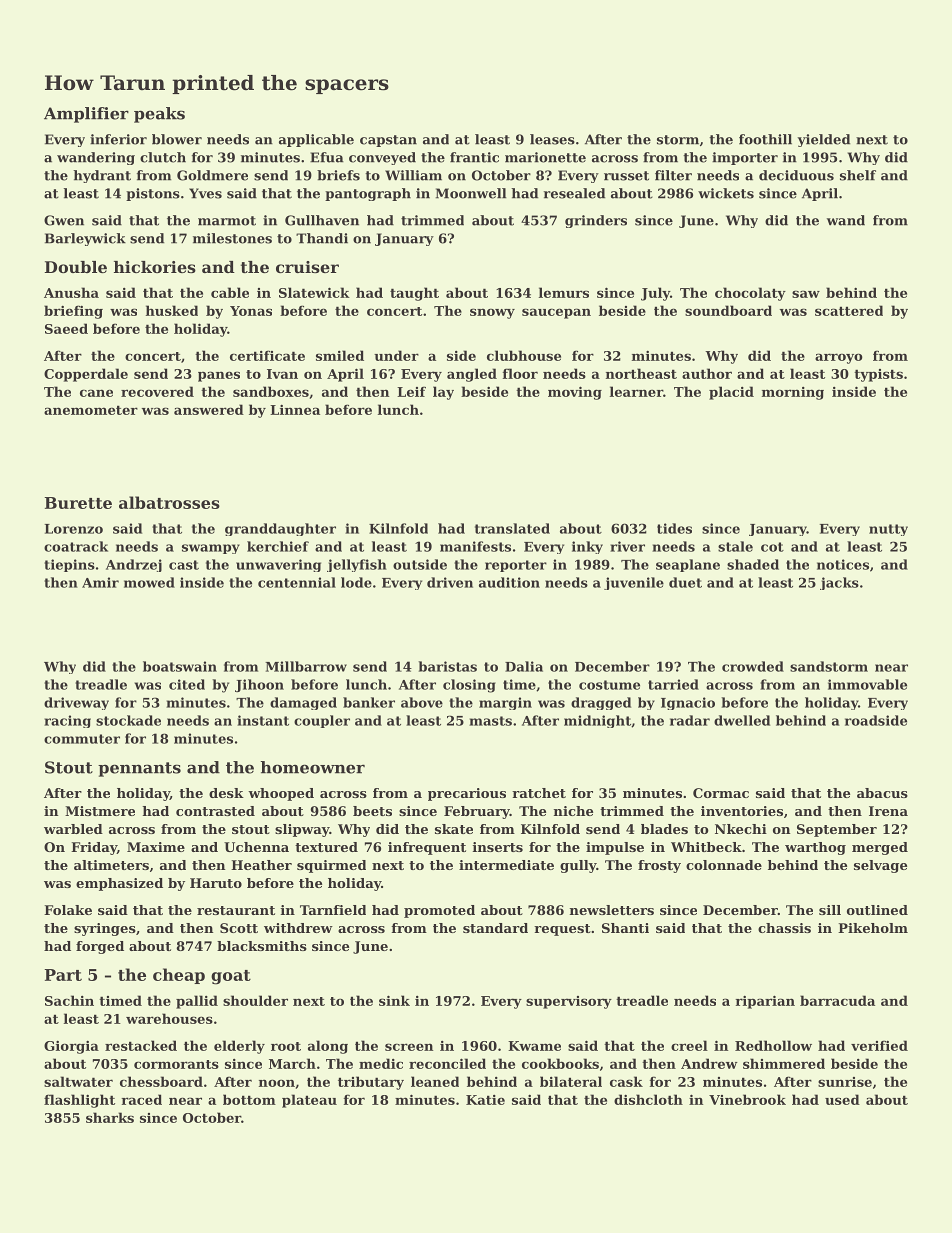  I want to click on peaks, so click(159, 115).
